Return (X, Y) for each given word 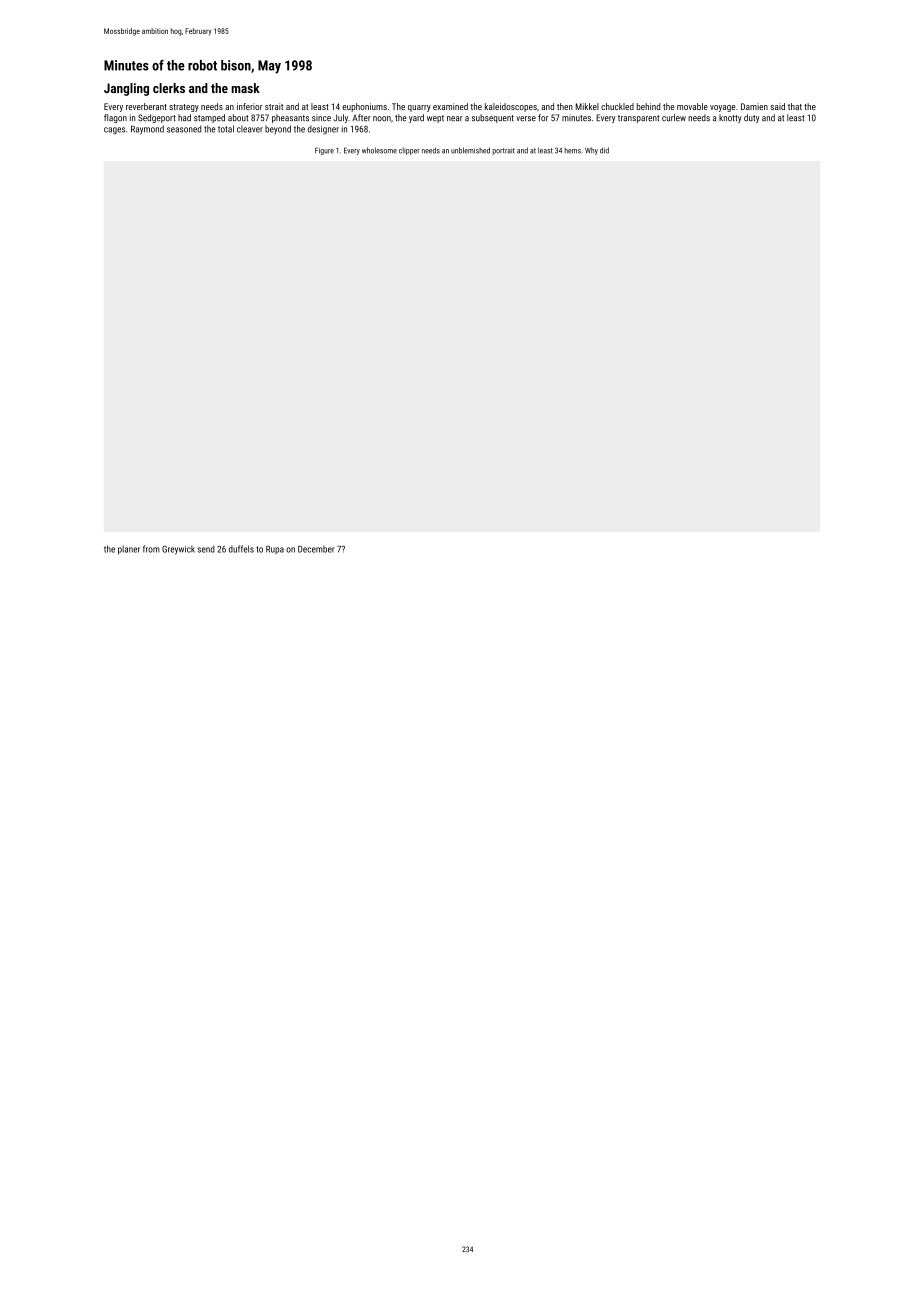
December (316, 549)
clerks (169, 88)
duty (751, 118)
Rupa (275, 550)
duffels (241, 549)
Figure (324, 151)
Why (591, 151)
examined (450, 106)
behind (648, 106)
